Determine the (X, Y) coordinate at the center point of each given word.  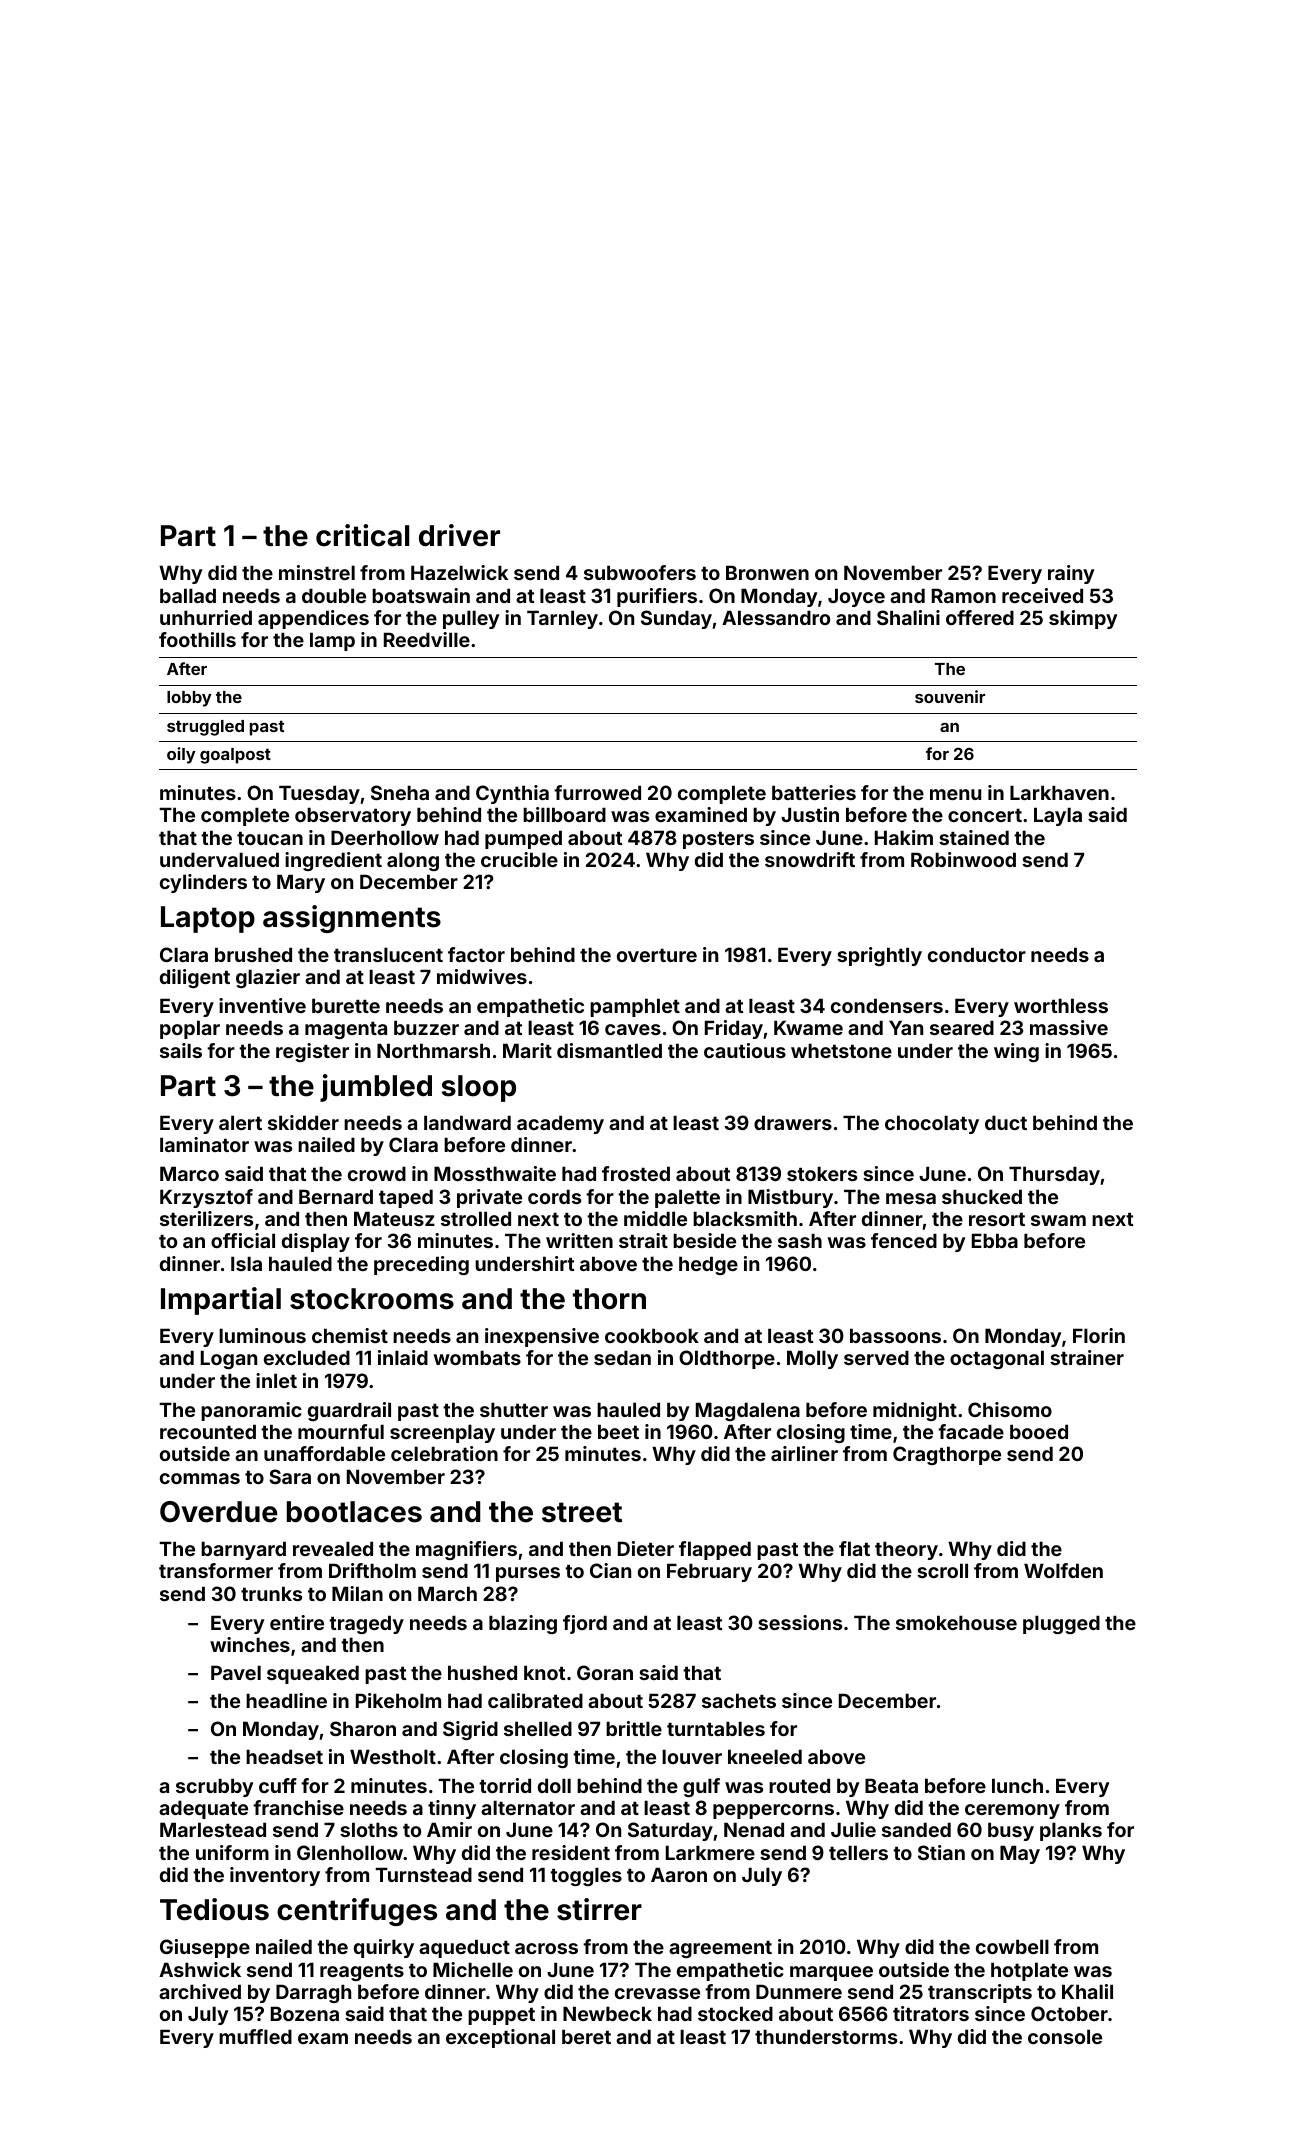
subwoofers (640, 572)
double (334, 595)
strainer (1087, 1357)
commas (200, 1478)
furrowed (597, 792)
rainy (1071, 574)
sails (181, 1050)
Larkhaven (1059, 792)
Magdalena (748, 1411)
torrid (505, 1785)
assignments (352, 919)
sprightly (879, 956)
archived (200, 1991)
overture (657, 955)
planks (1071, 1831)
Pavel (236, 1672)
